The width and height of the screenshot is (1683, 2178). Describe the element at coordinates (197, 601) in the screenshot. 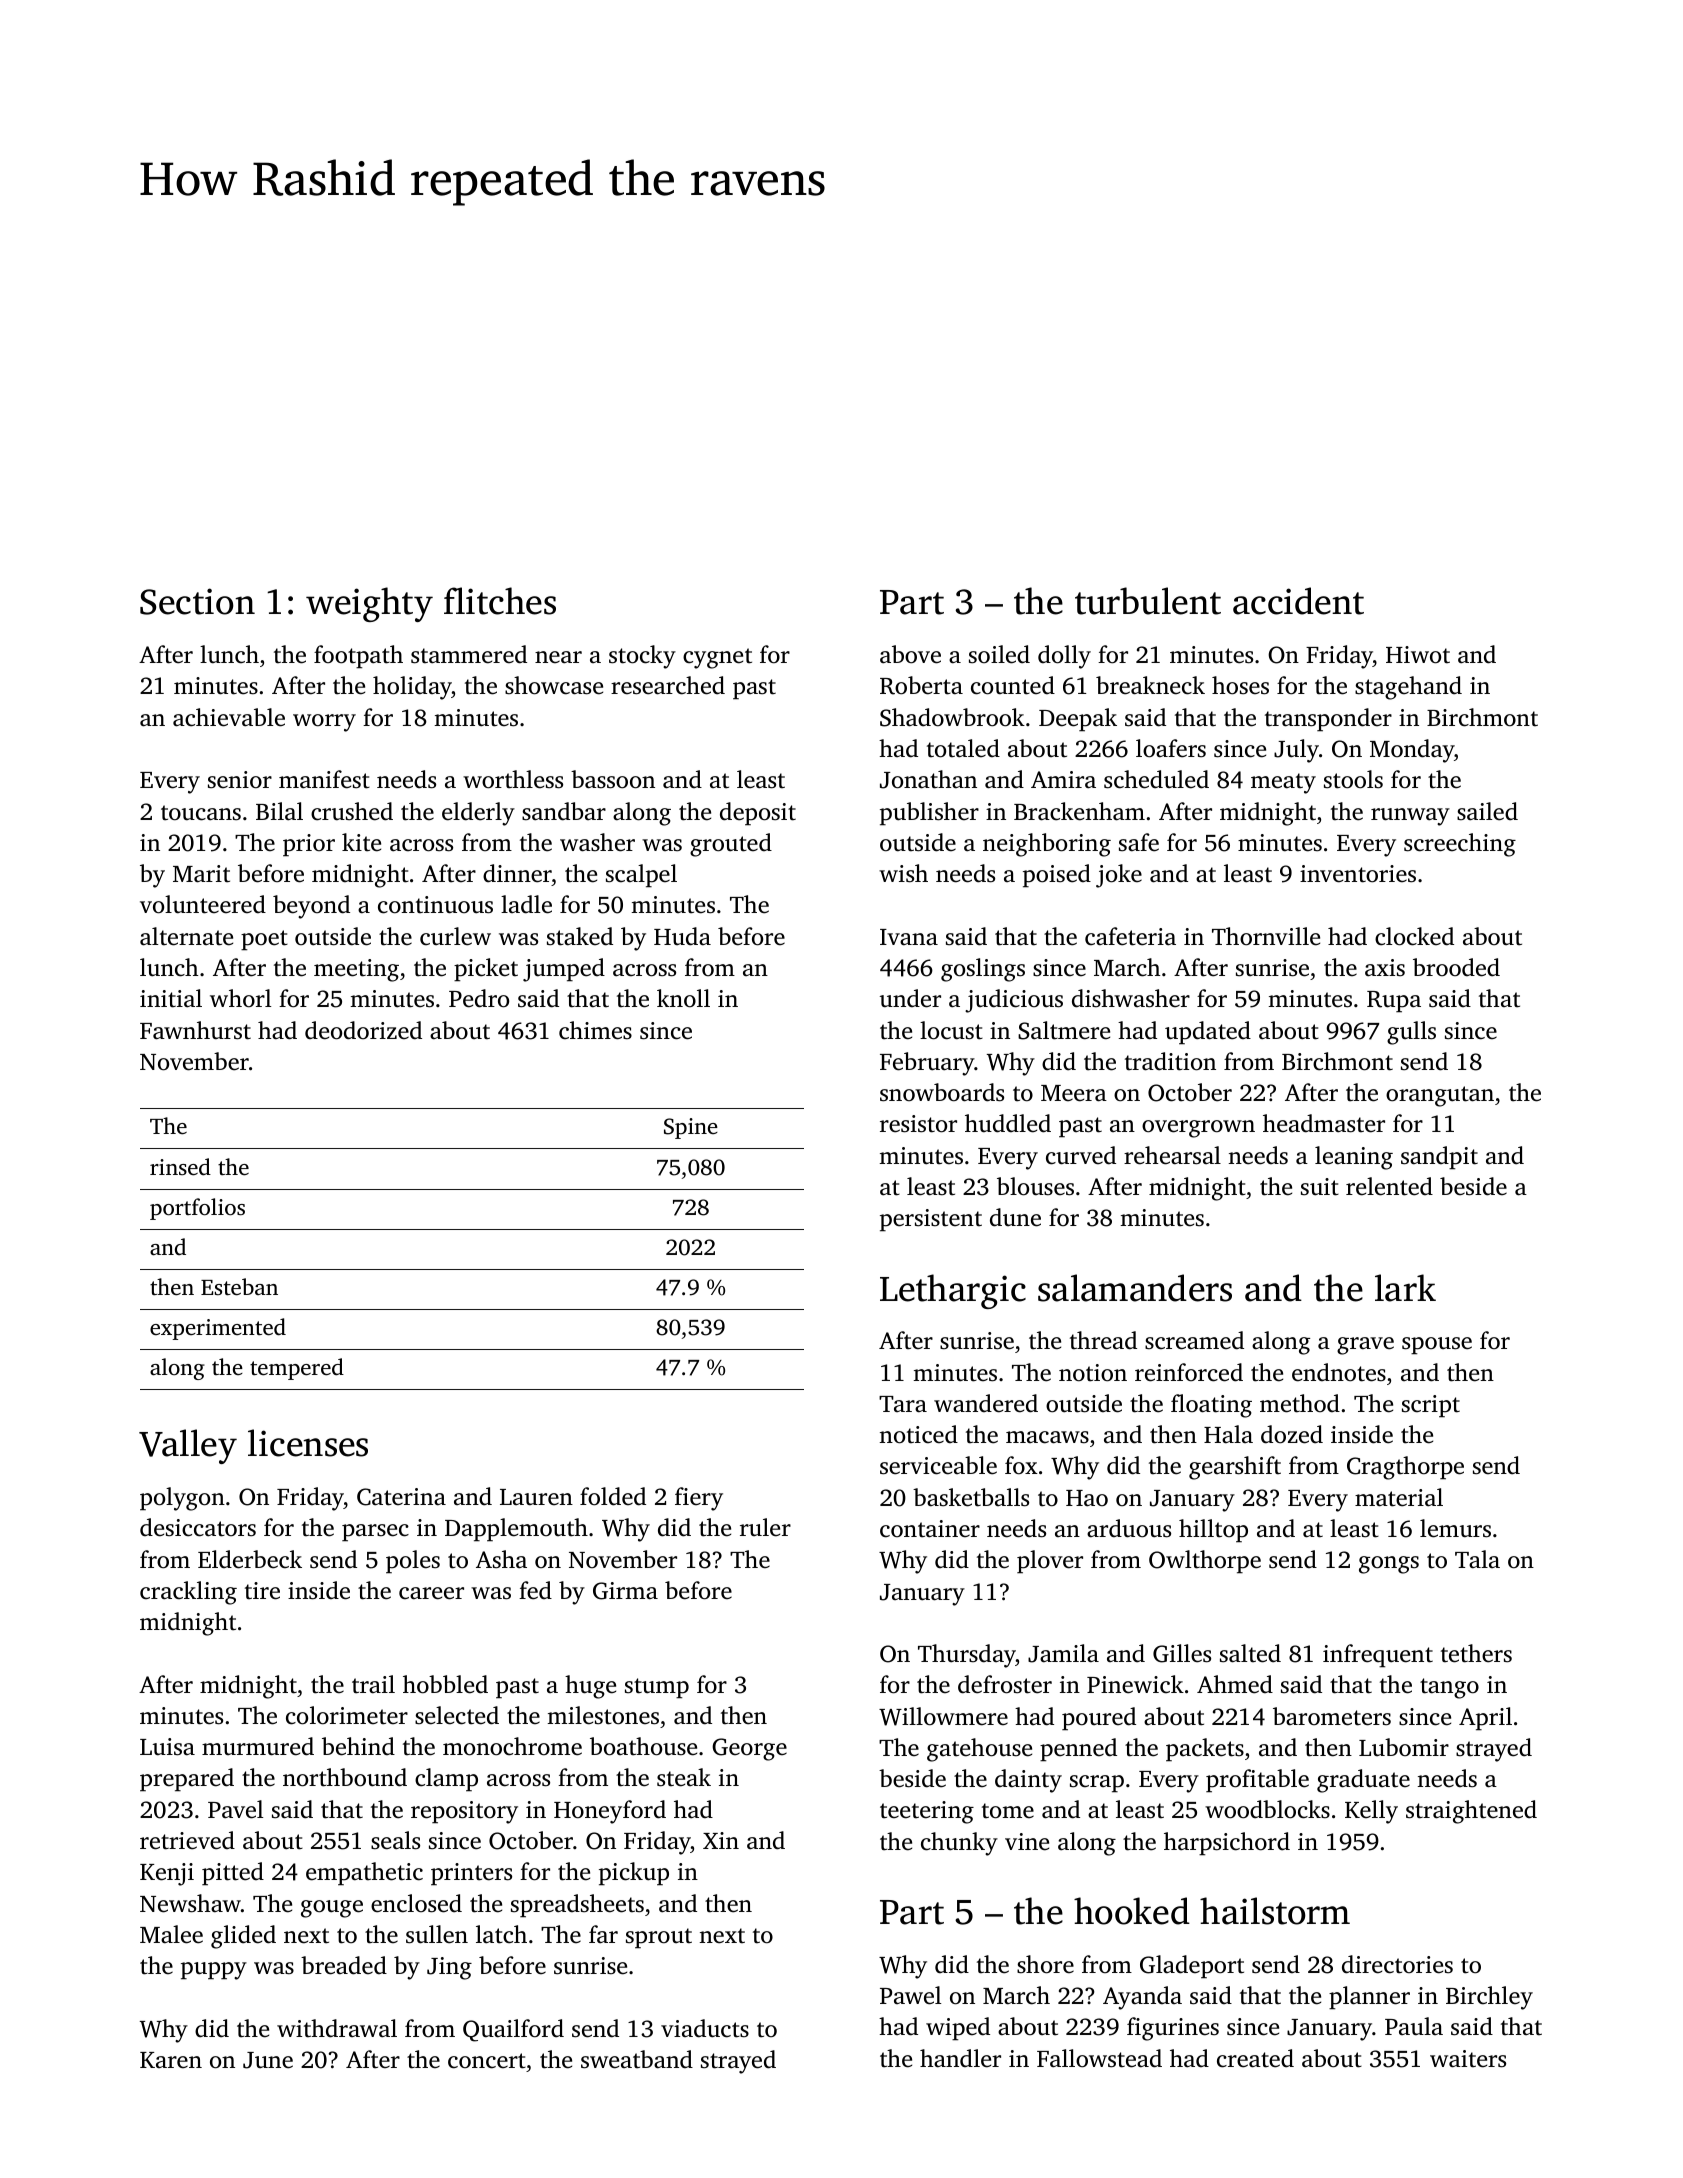

I see `Section` at that location.
